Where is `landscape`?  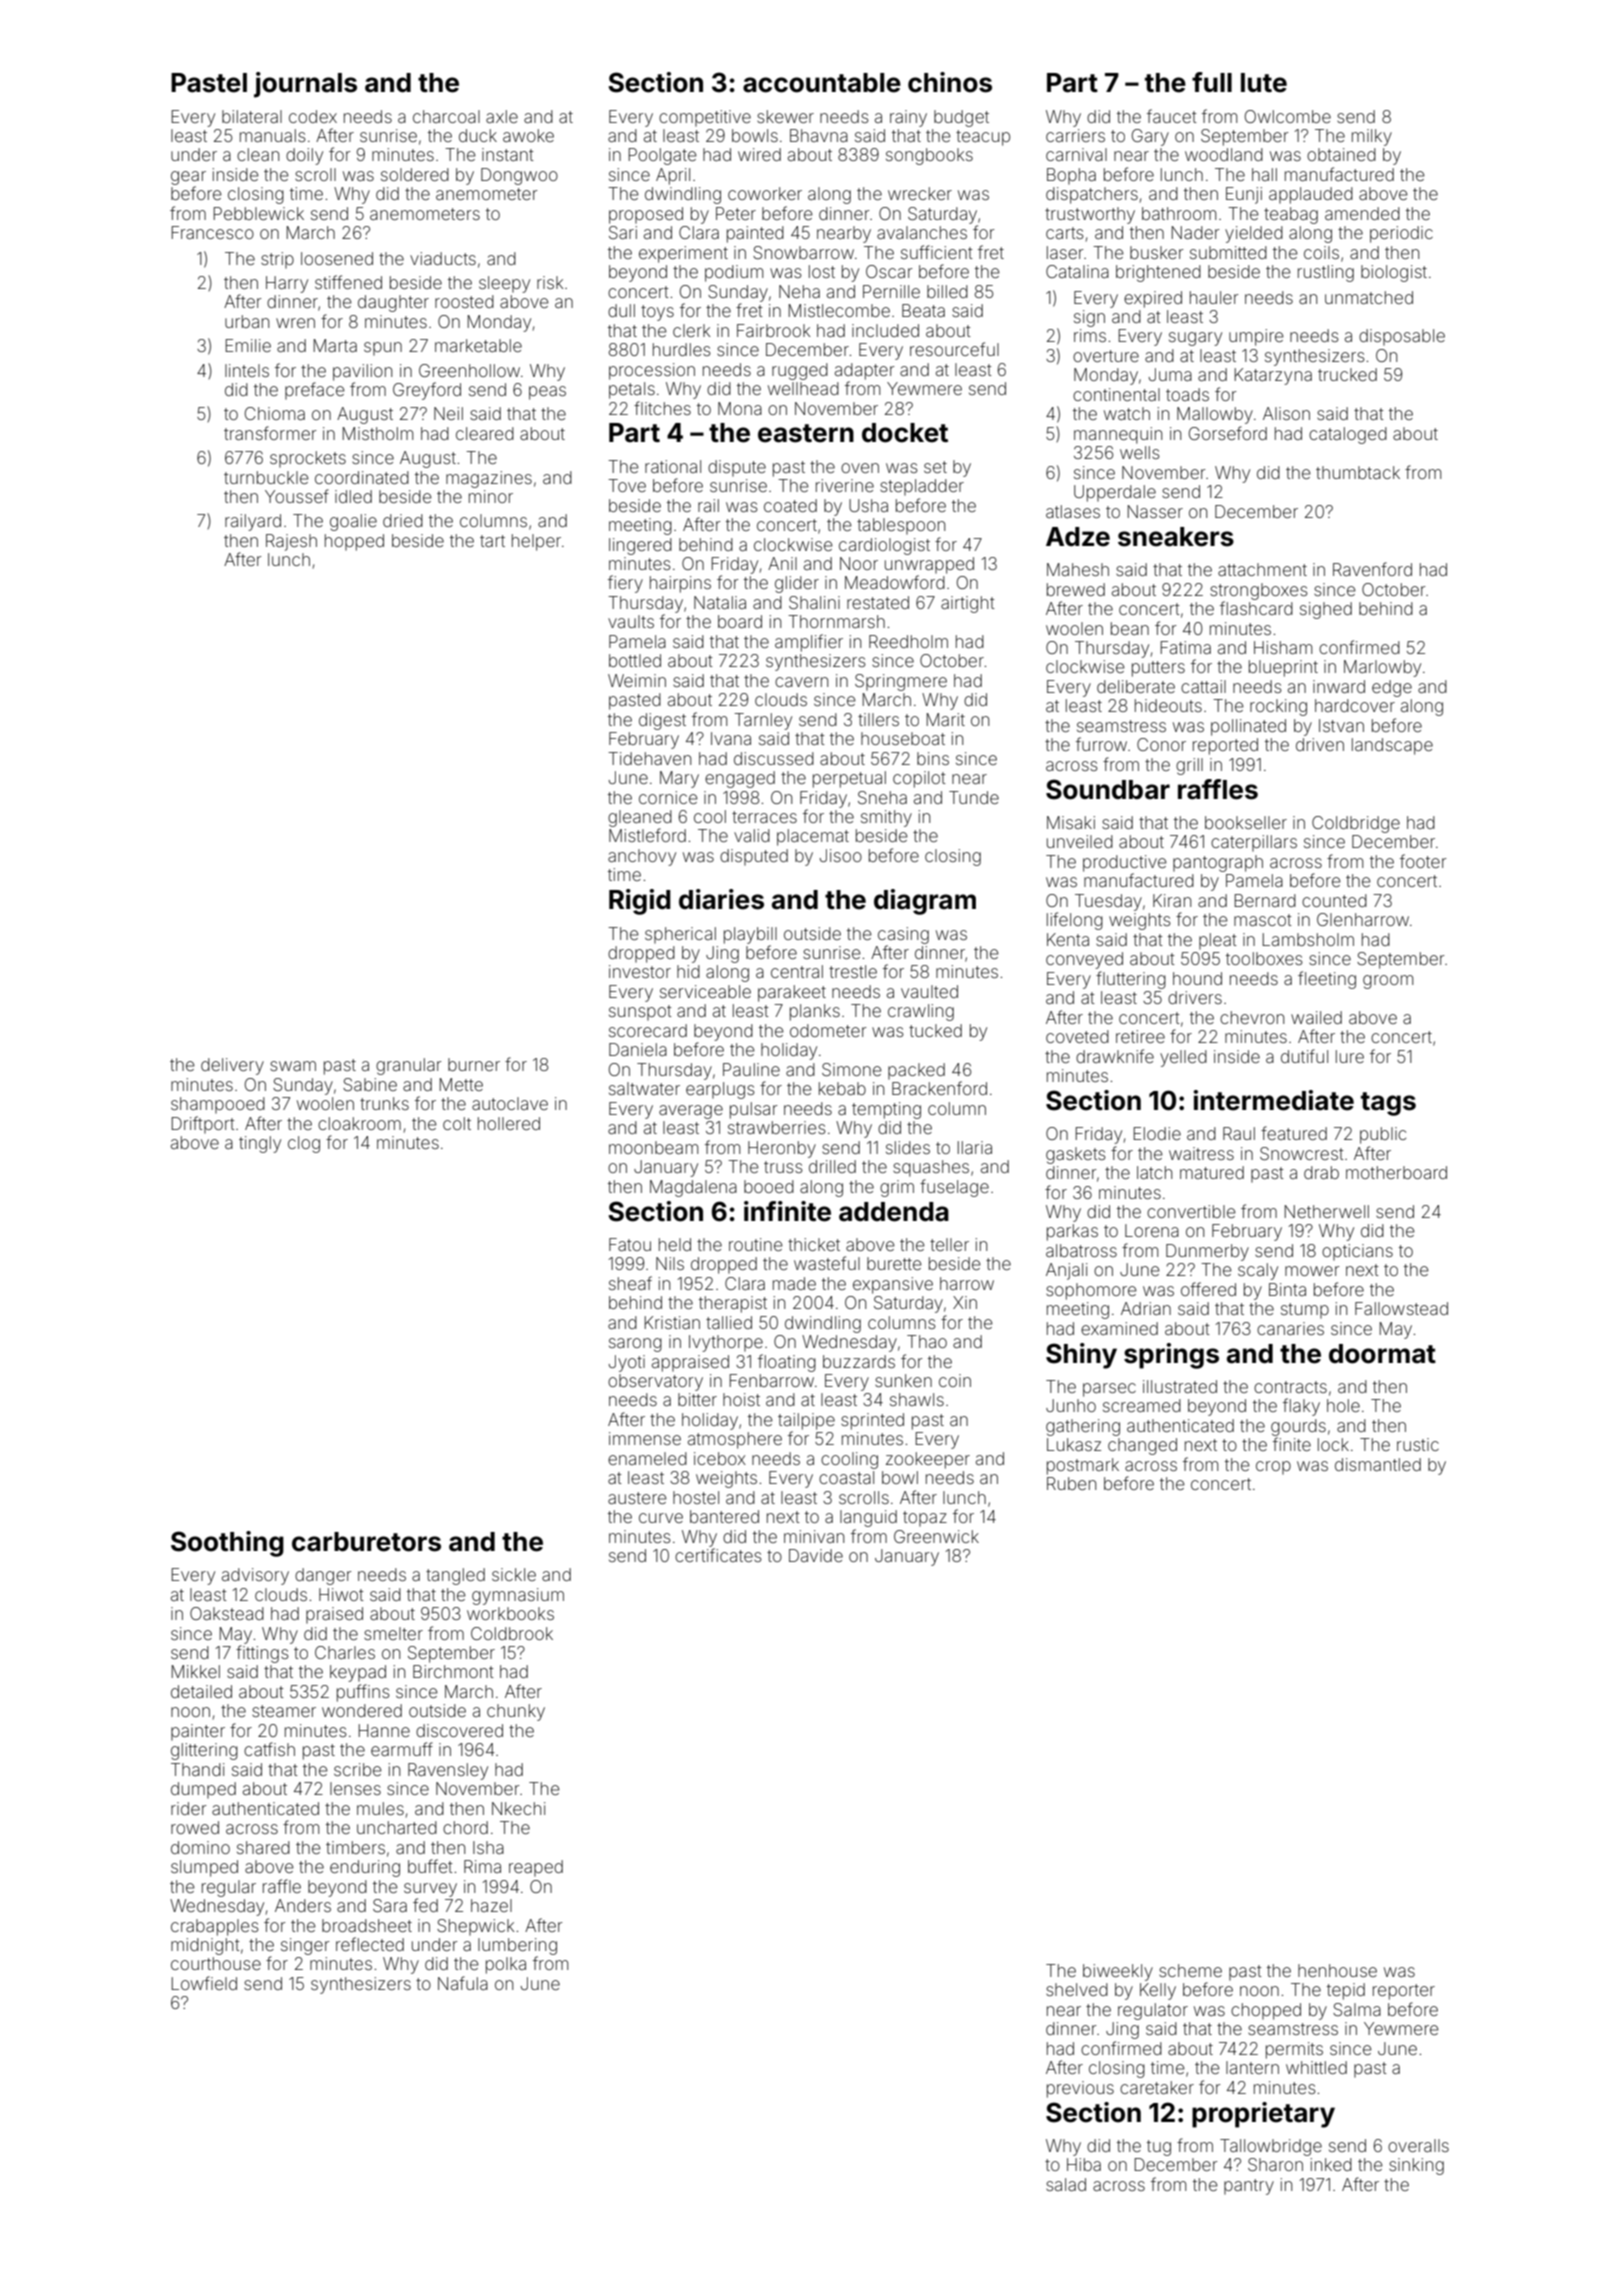 landscape is located at coordinates (1392, 746).
